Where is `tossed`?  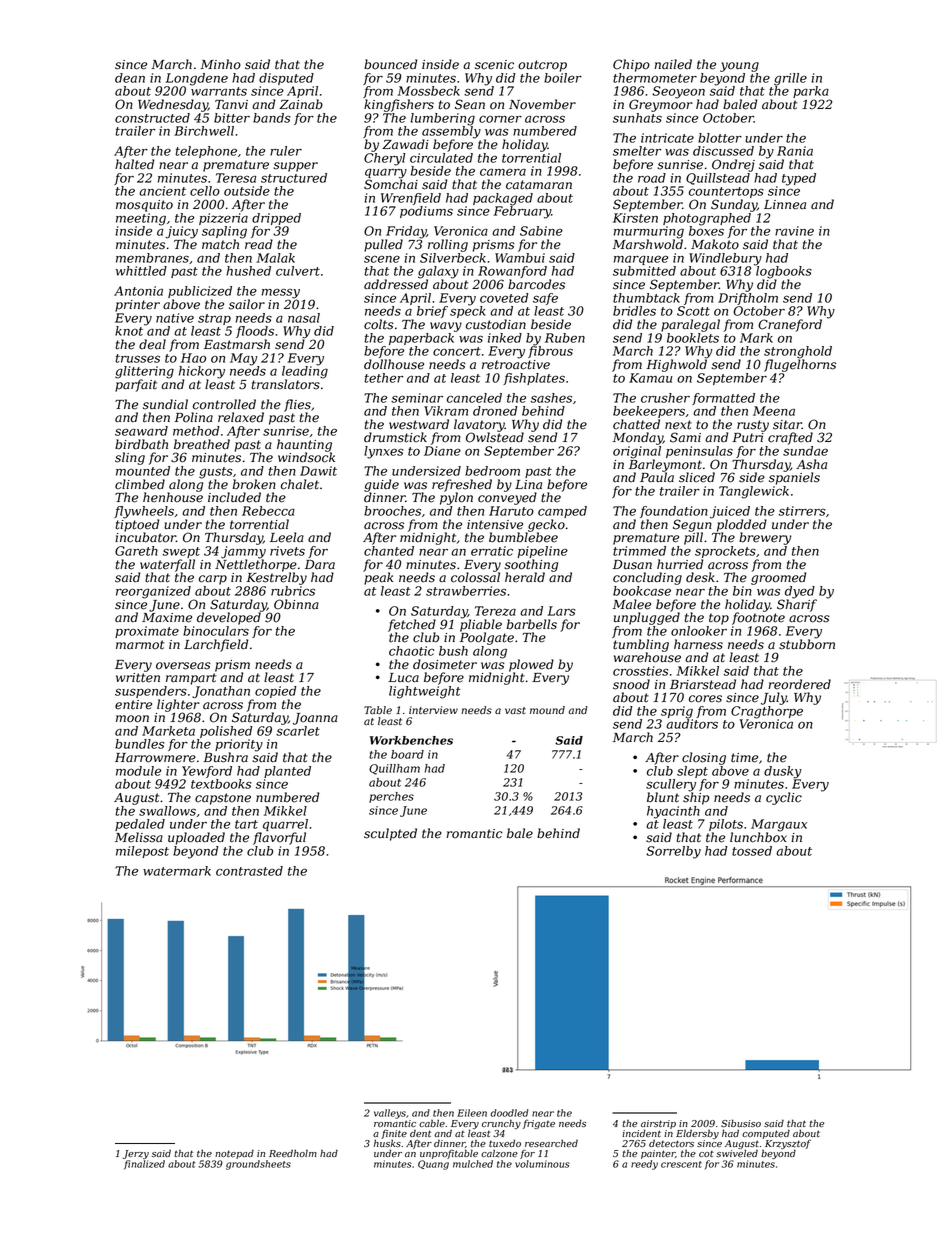 tossed is located at coordinates (752, 851).
